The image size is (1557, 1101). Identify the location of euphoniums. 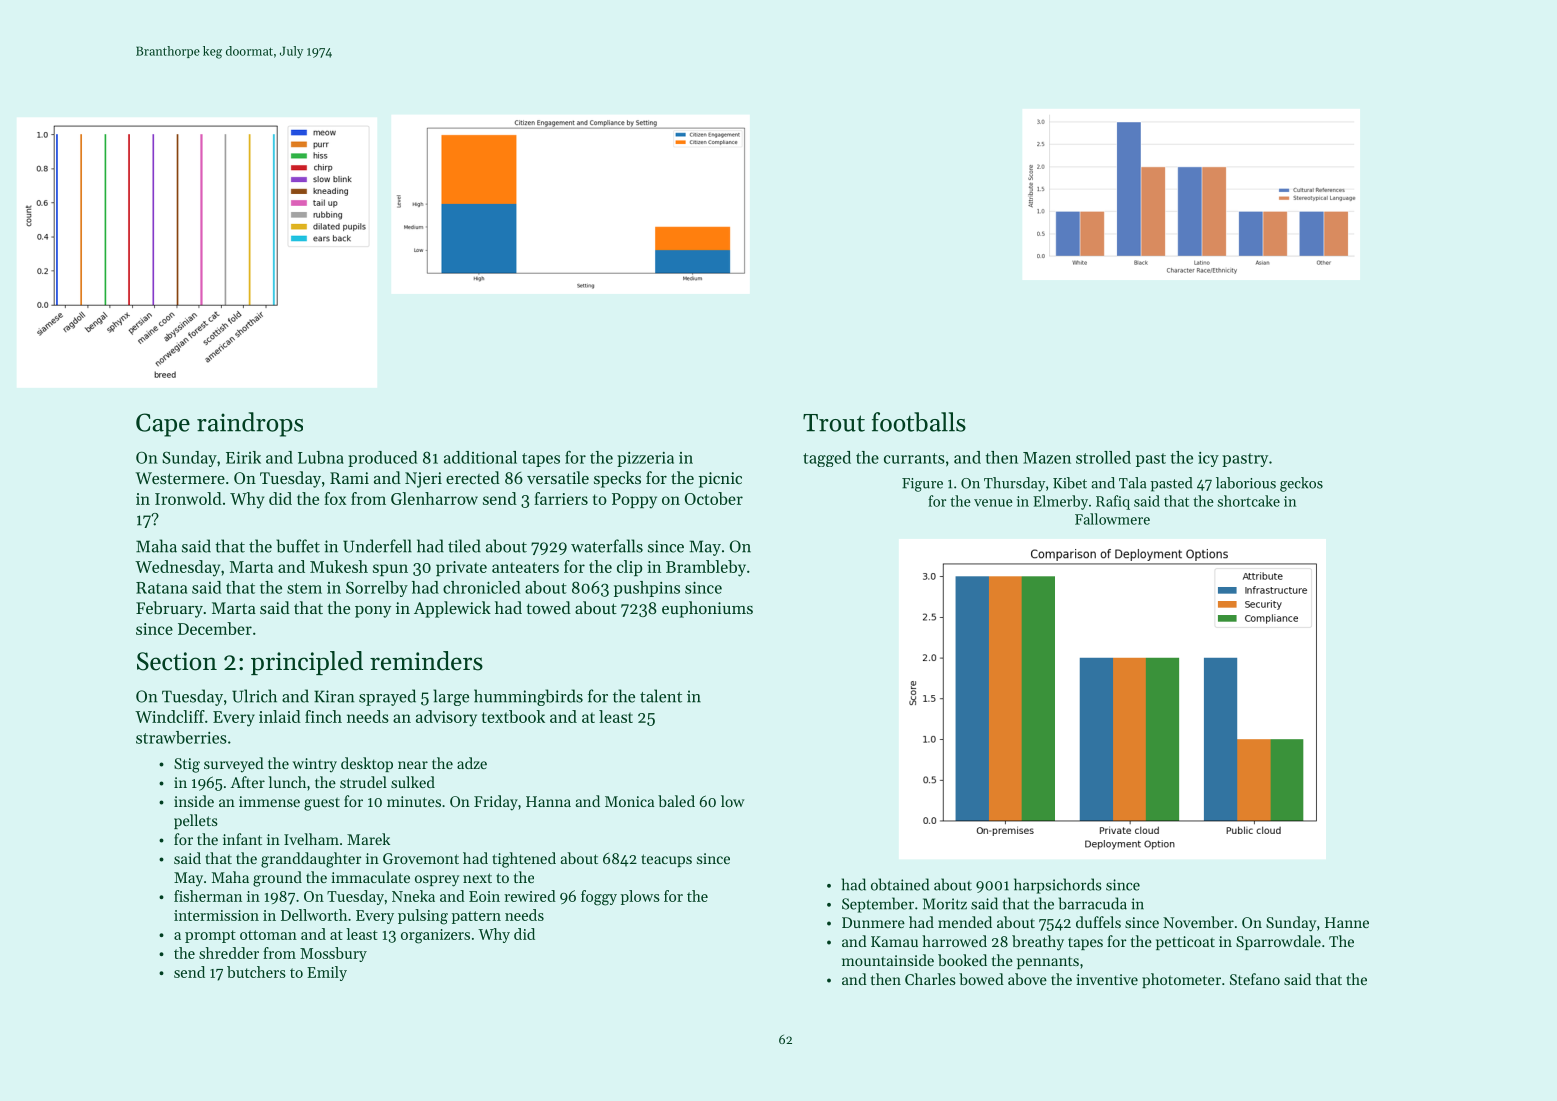
(707, 609).
